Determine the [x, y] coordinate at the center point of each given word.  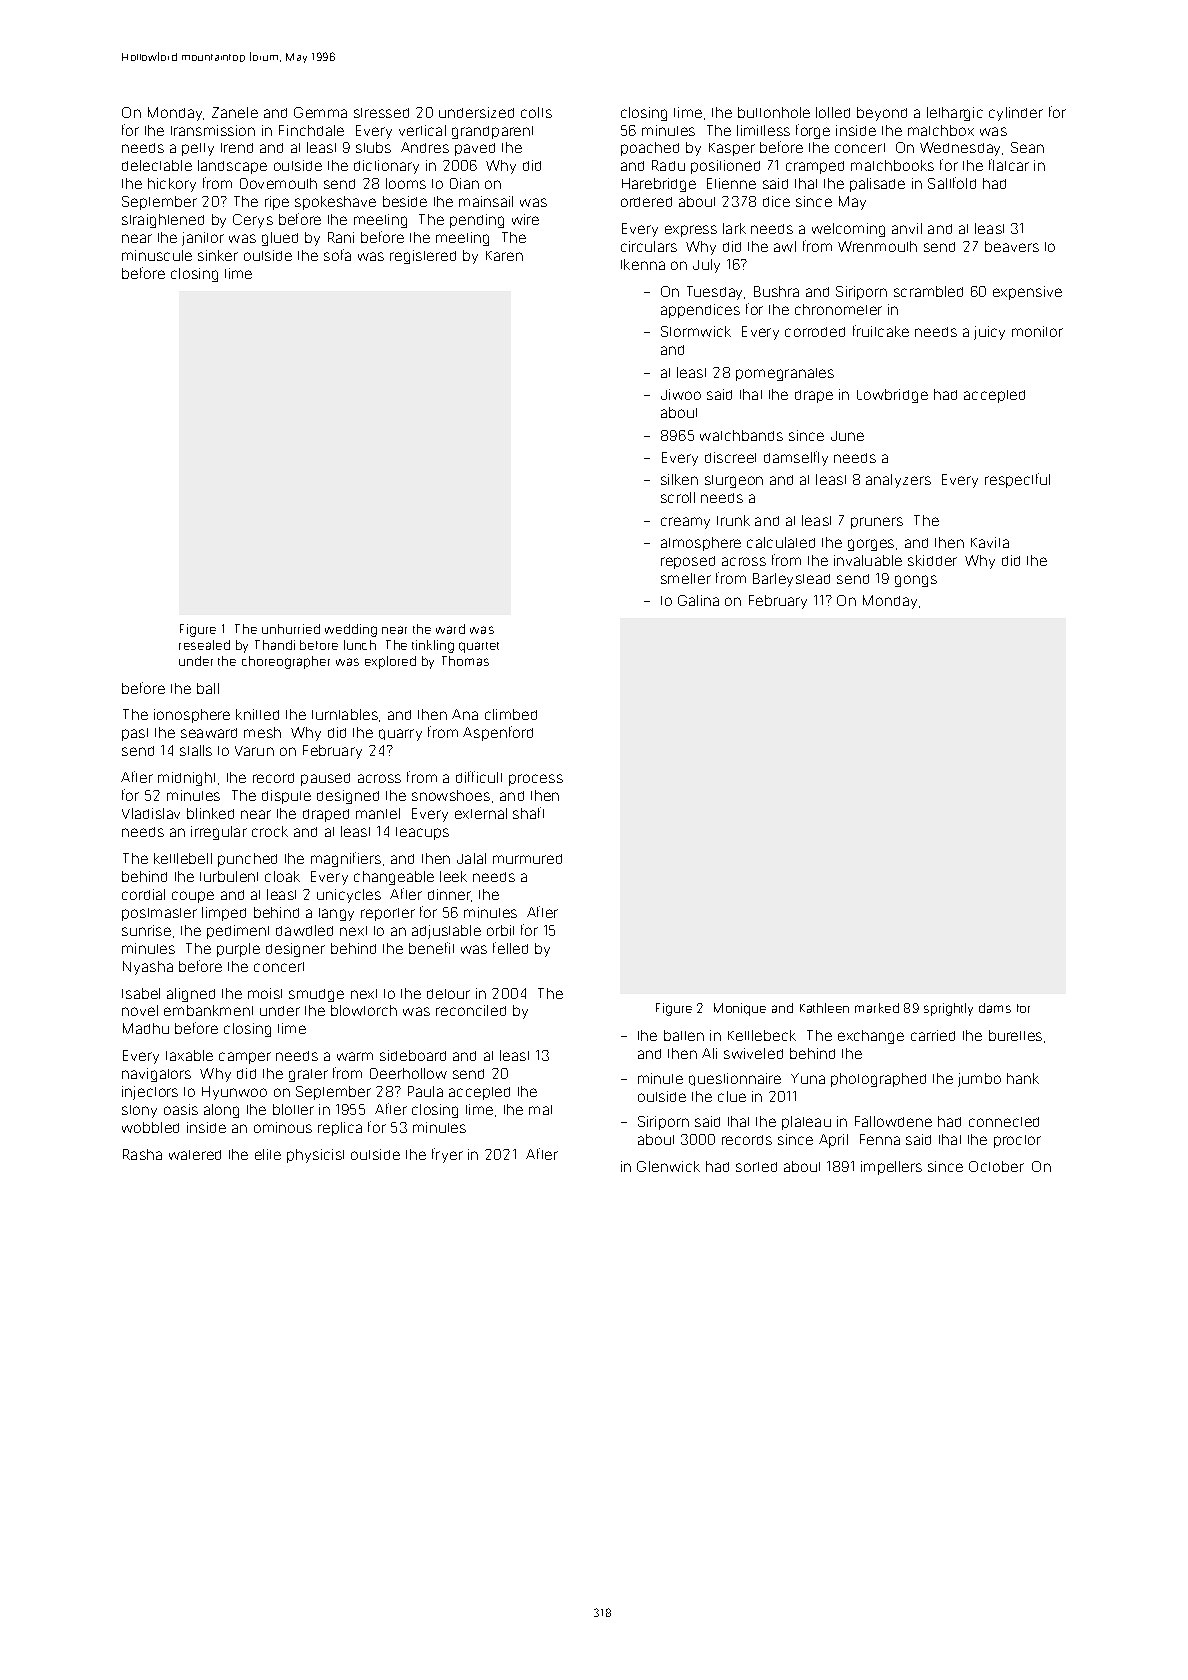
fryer [447, 1155]
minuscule [157, 255]
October [996, 1166]
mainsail [486, 201]
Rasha [142, 1154]
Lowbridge [892, 396]
